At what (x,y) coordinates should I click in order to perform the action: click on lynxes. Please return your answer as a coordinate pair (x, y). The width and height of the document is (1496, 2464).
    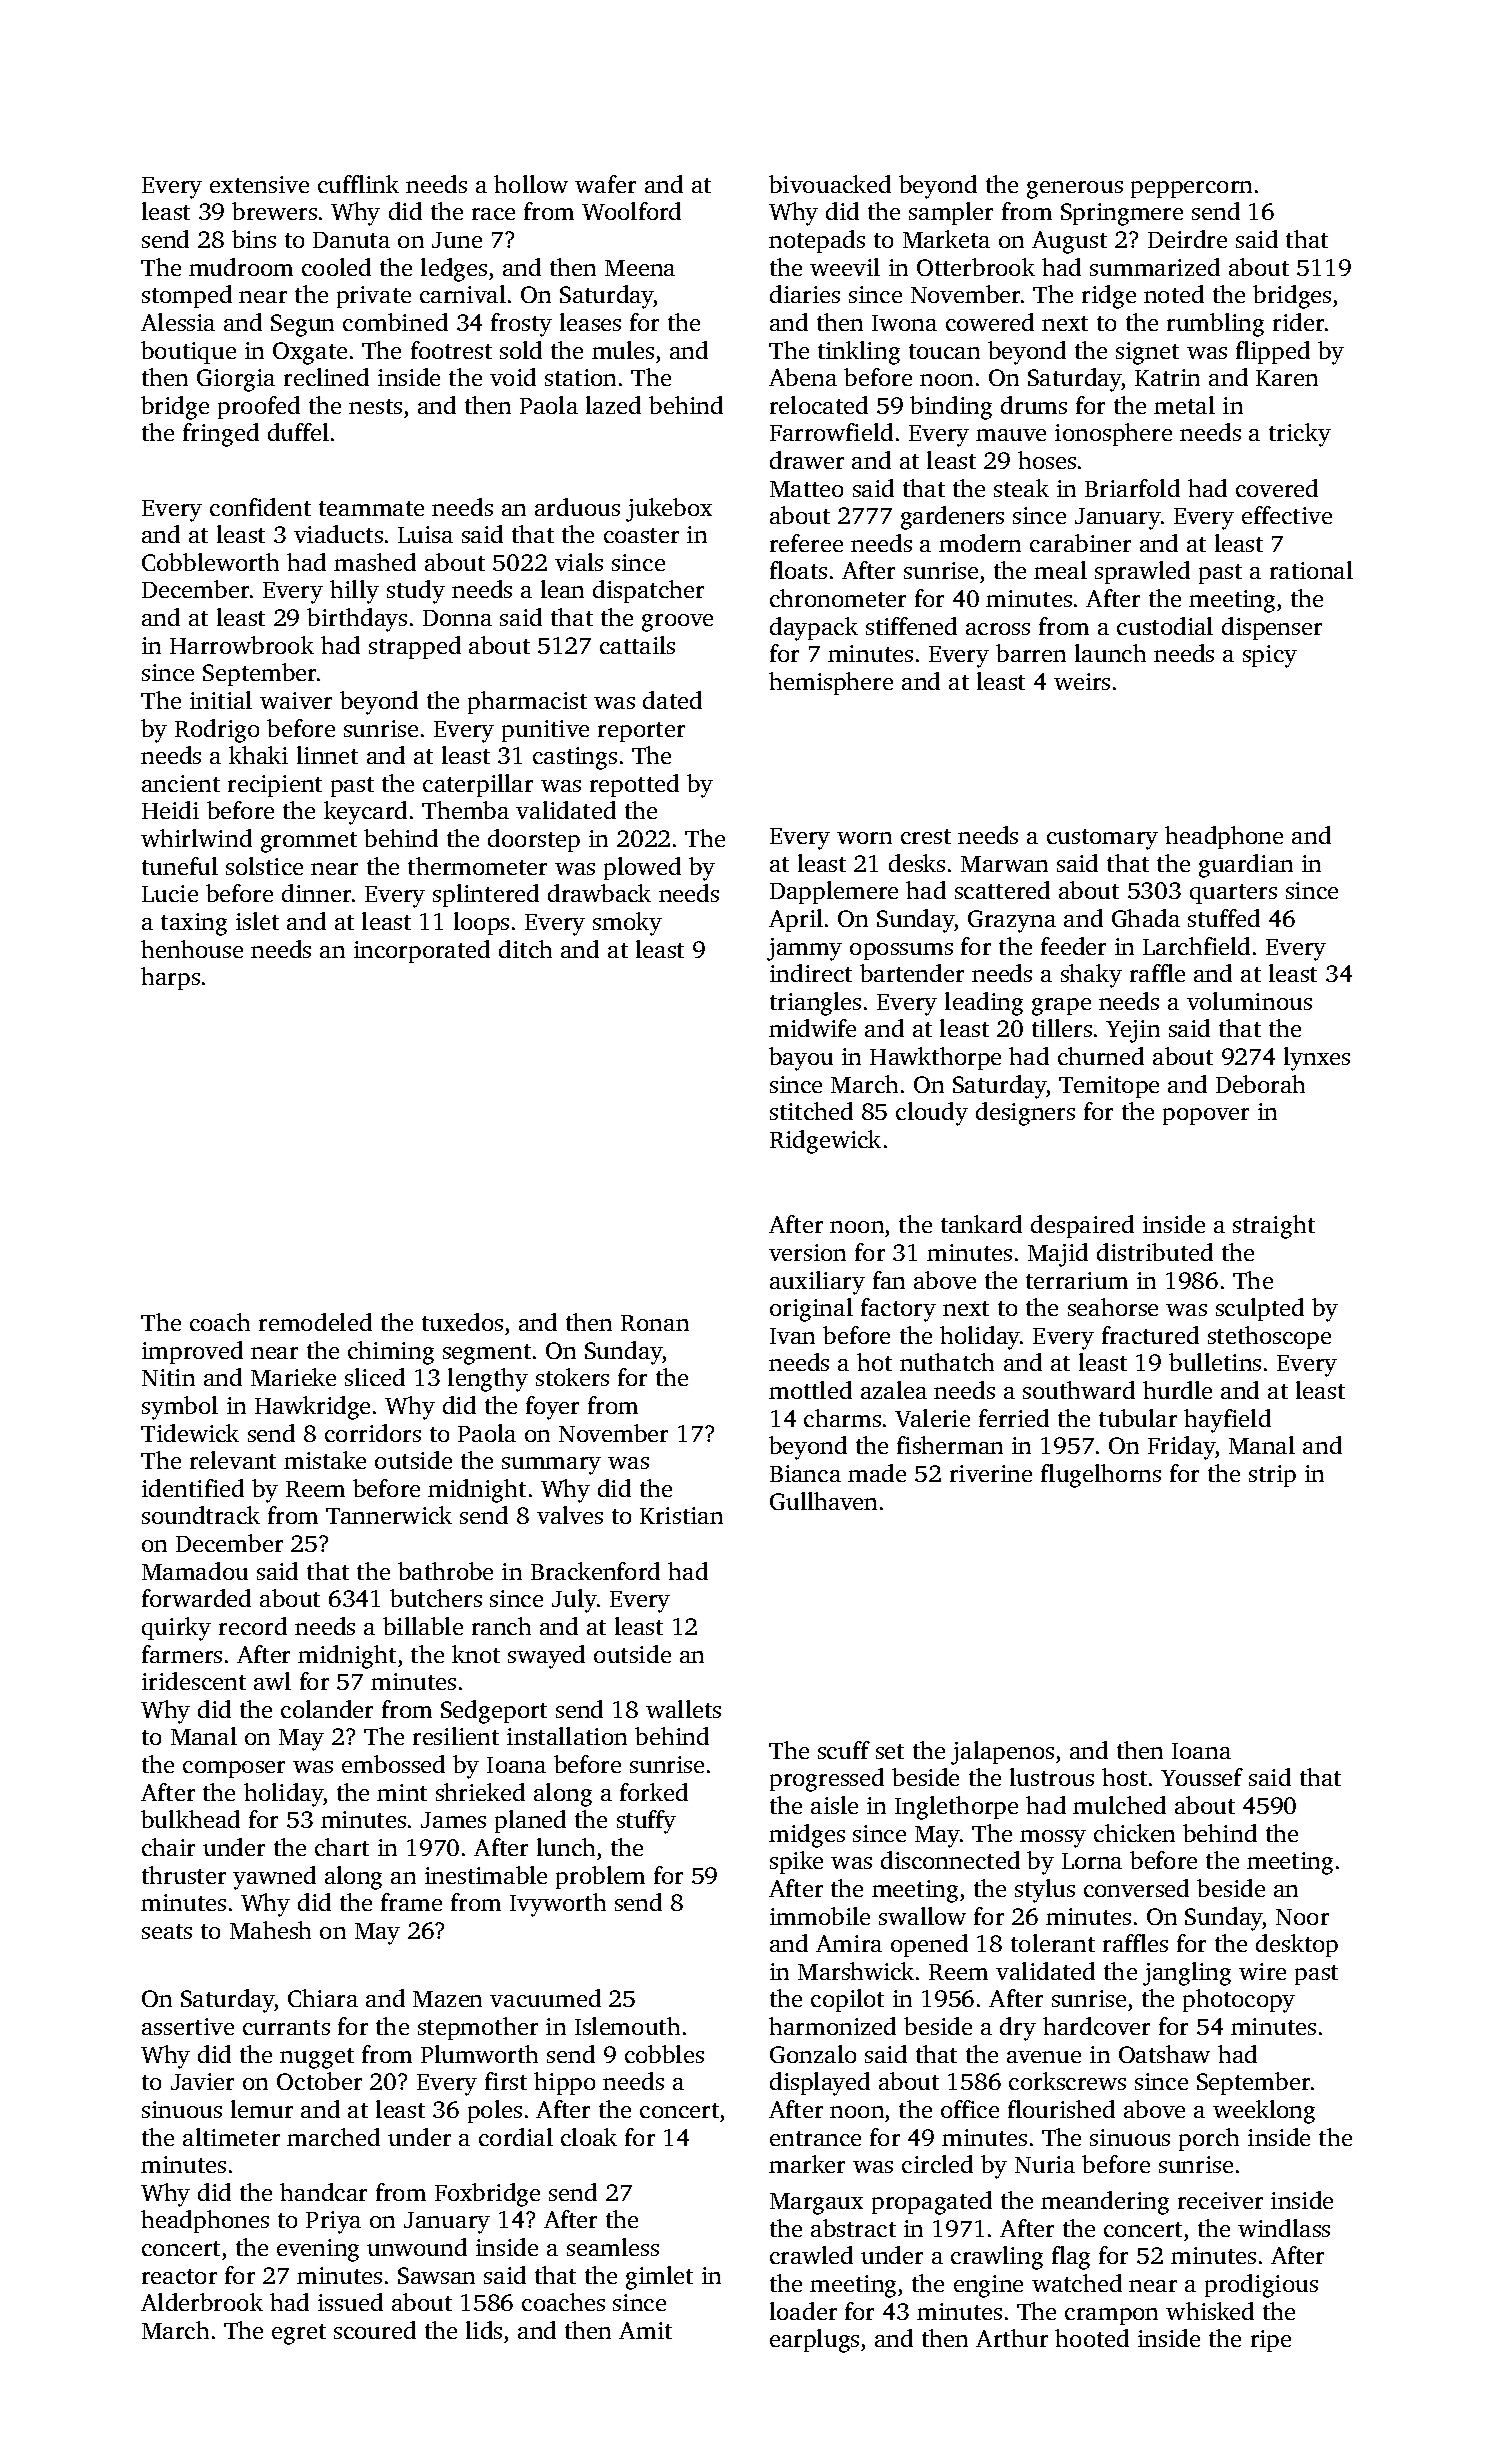
    Looking at the image, I should click on (1317, 1059).
